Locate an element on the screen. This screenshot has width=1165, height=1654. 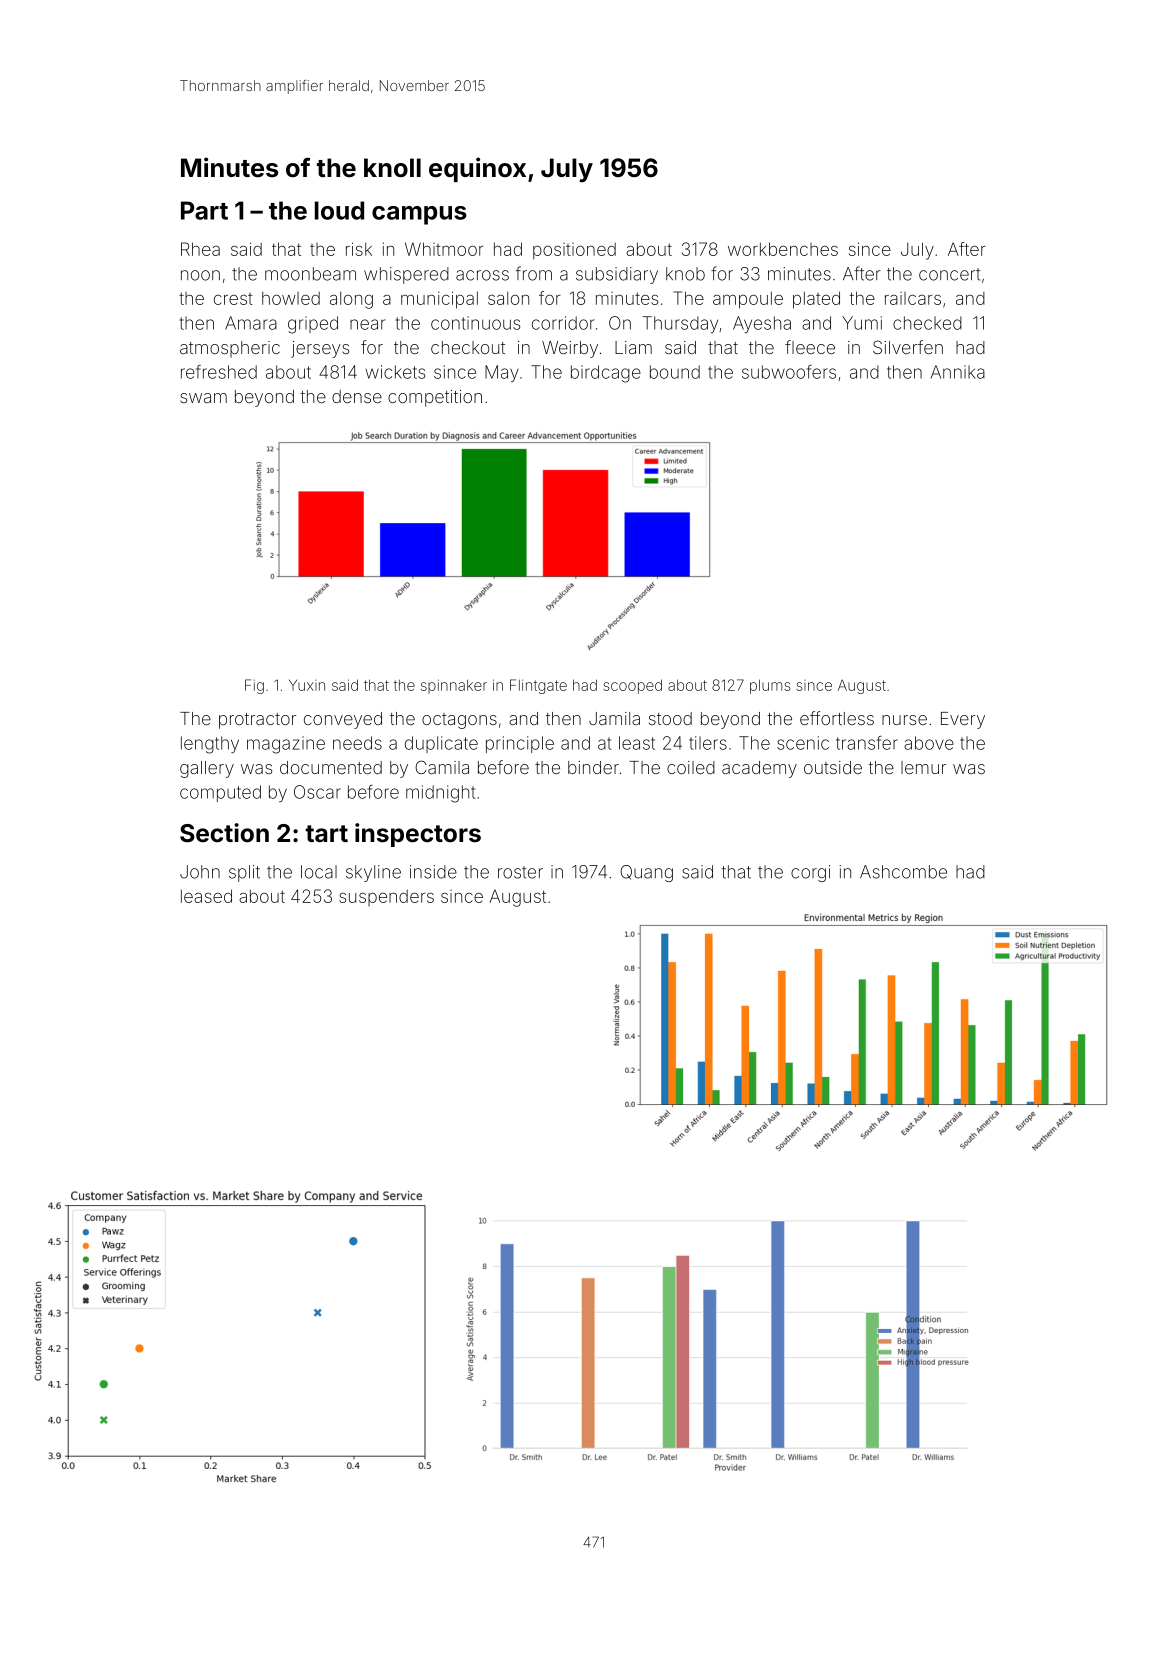
magazine is located at coordinates (286, 745).
